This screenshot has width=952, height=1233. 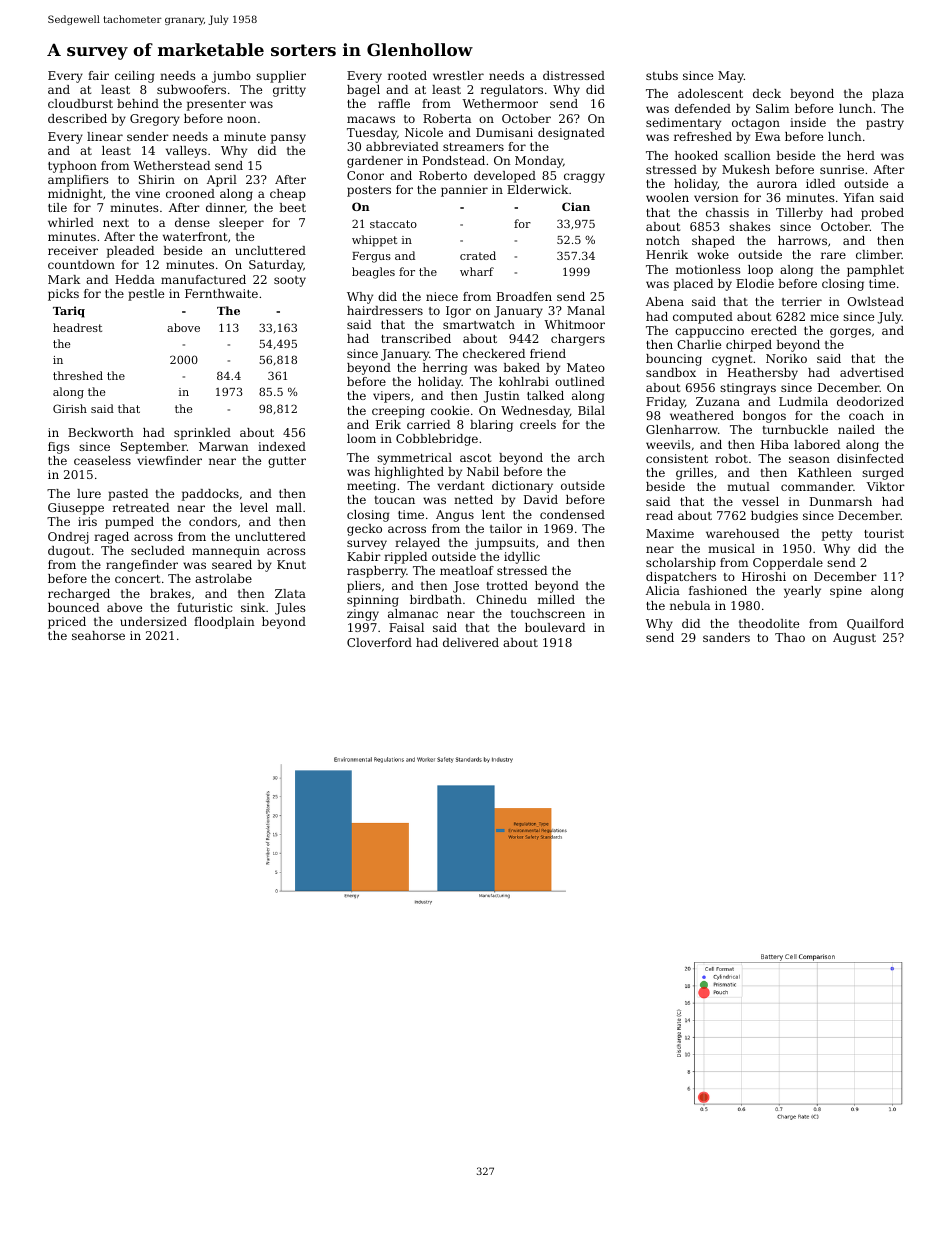 I want to click on sanders, so click(x=726, y=637).
